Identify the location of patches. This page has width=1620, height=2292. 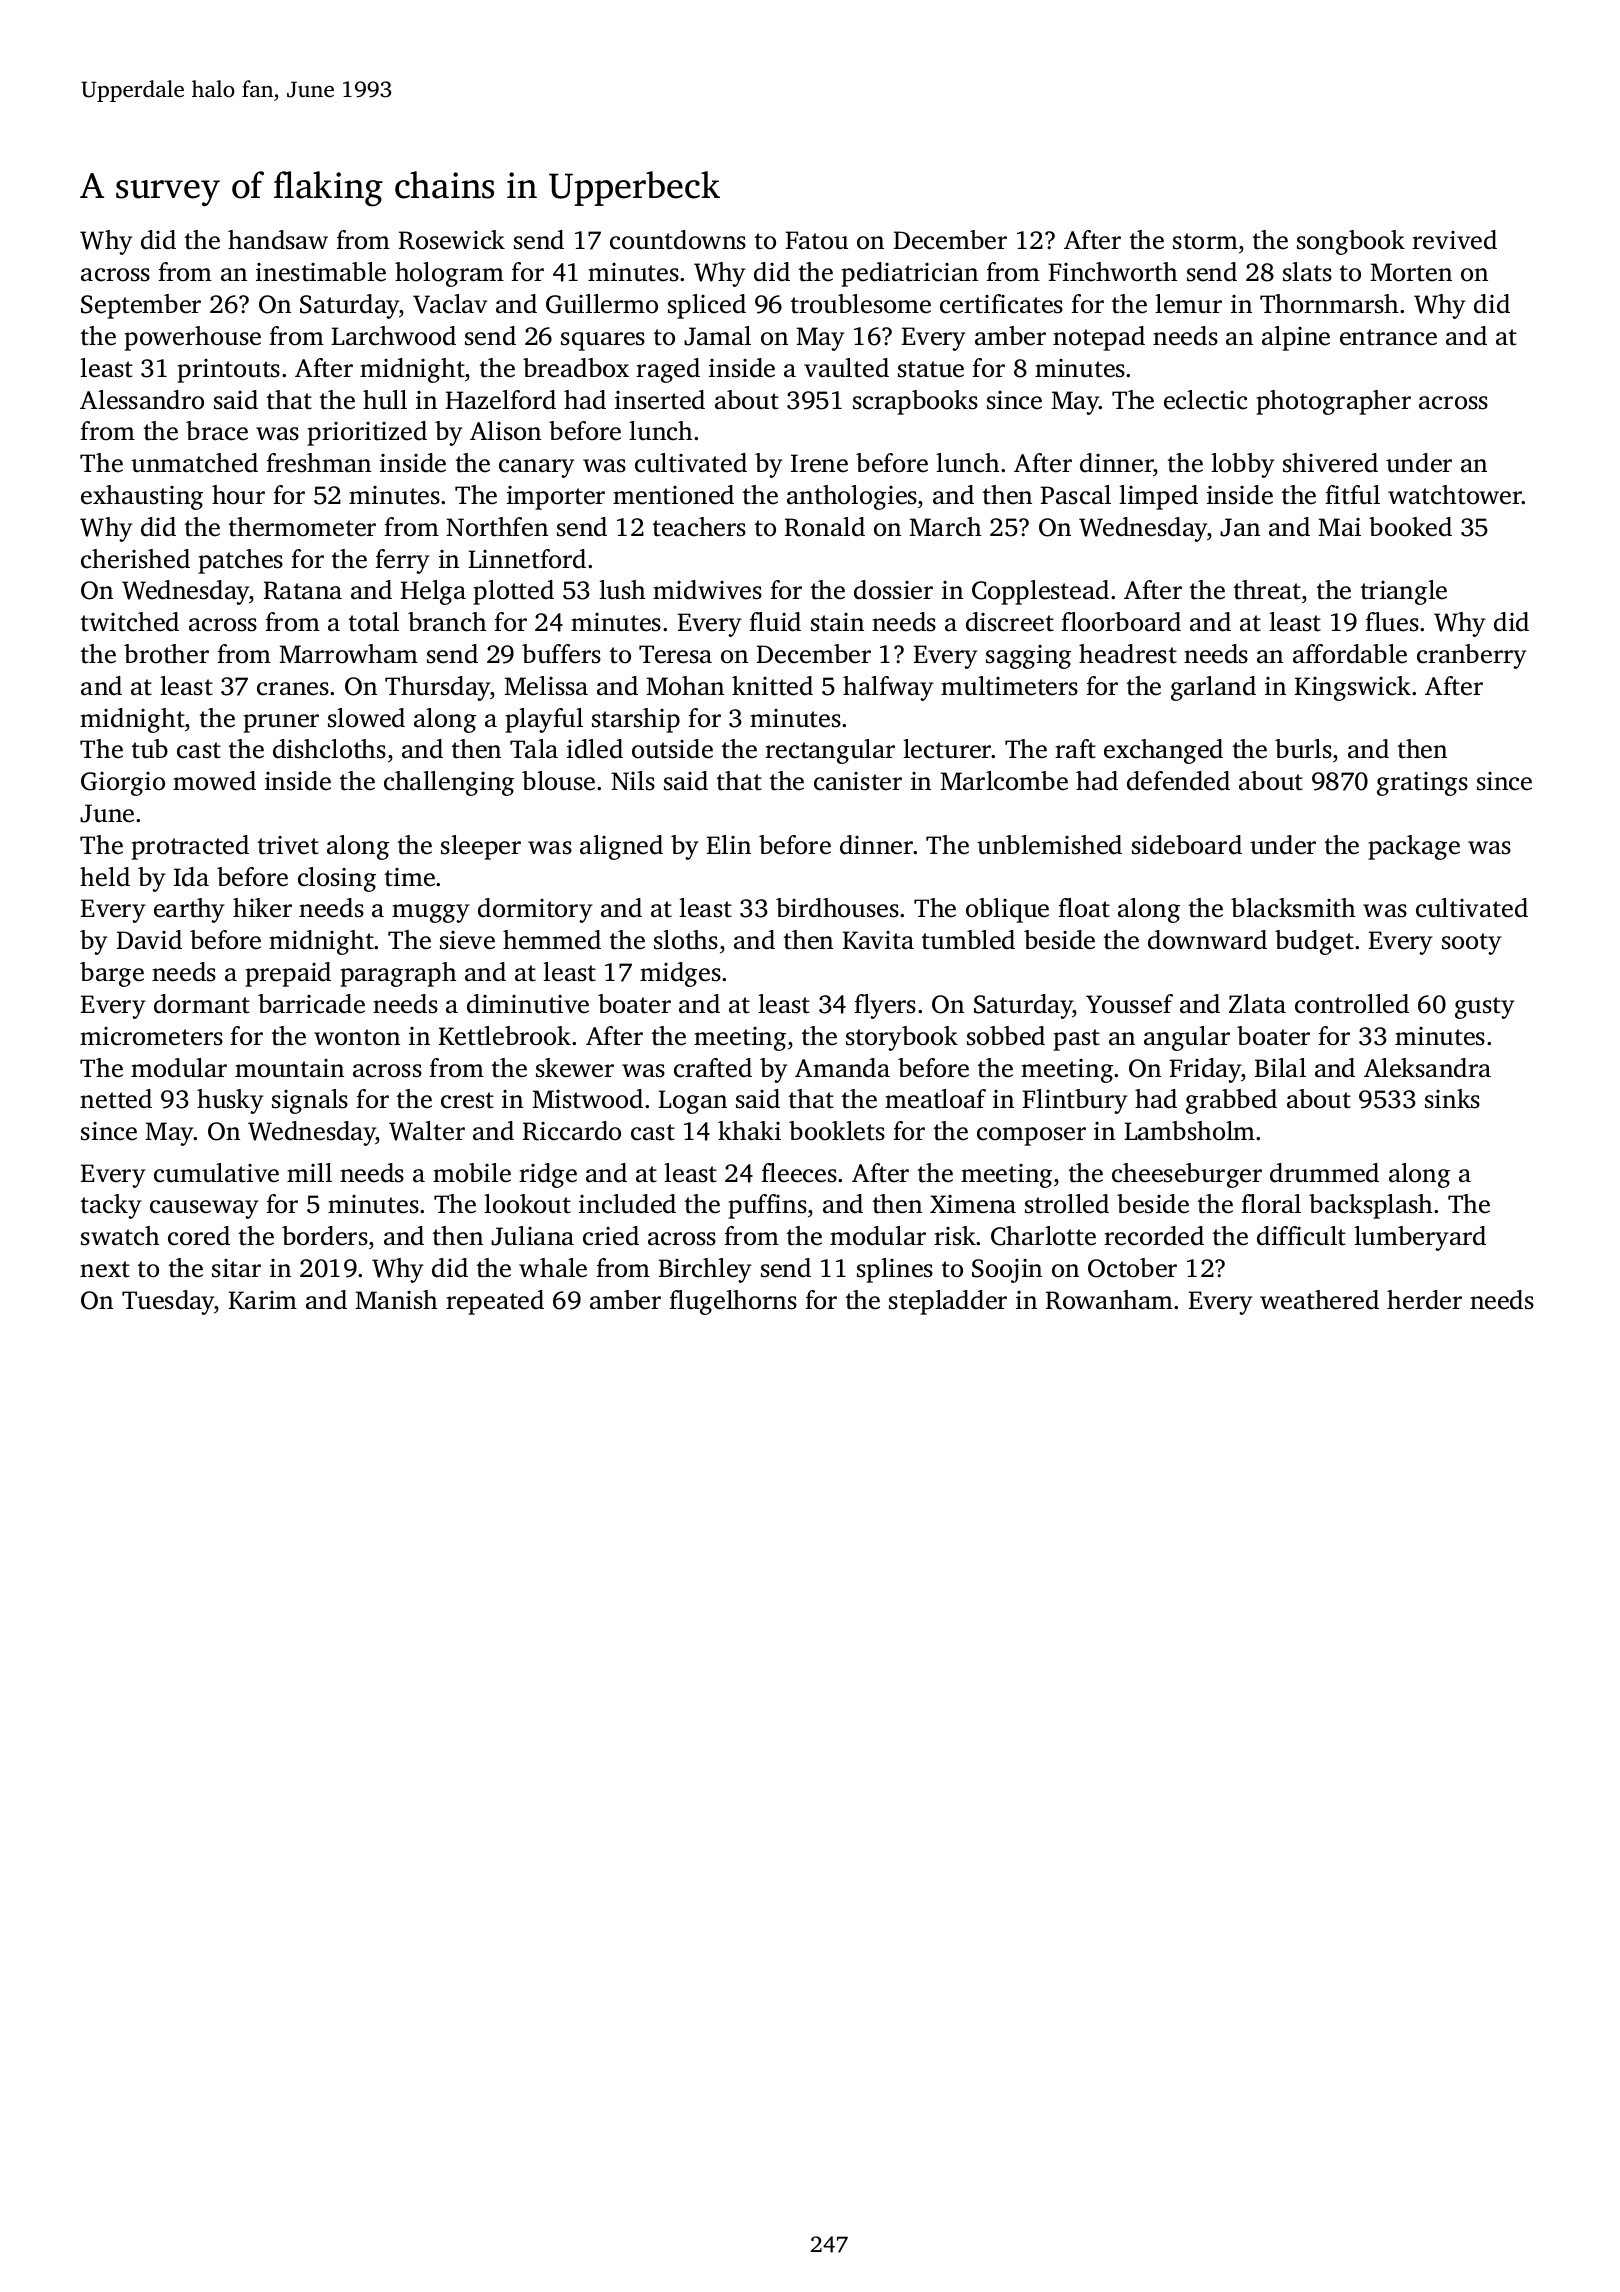
(240, 561).
